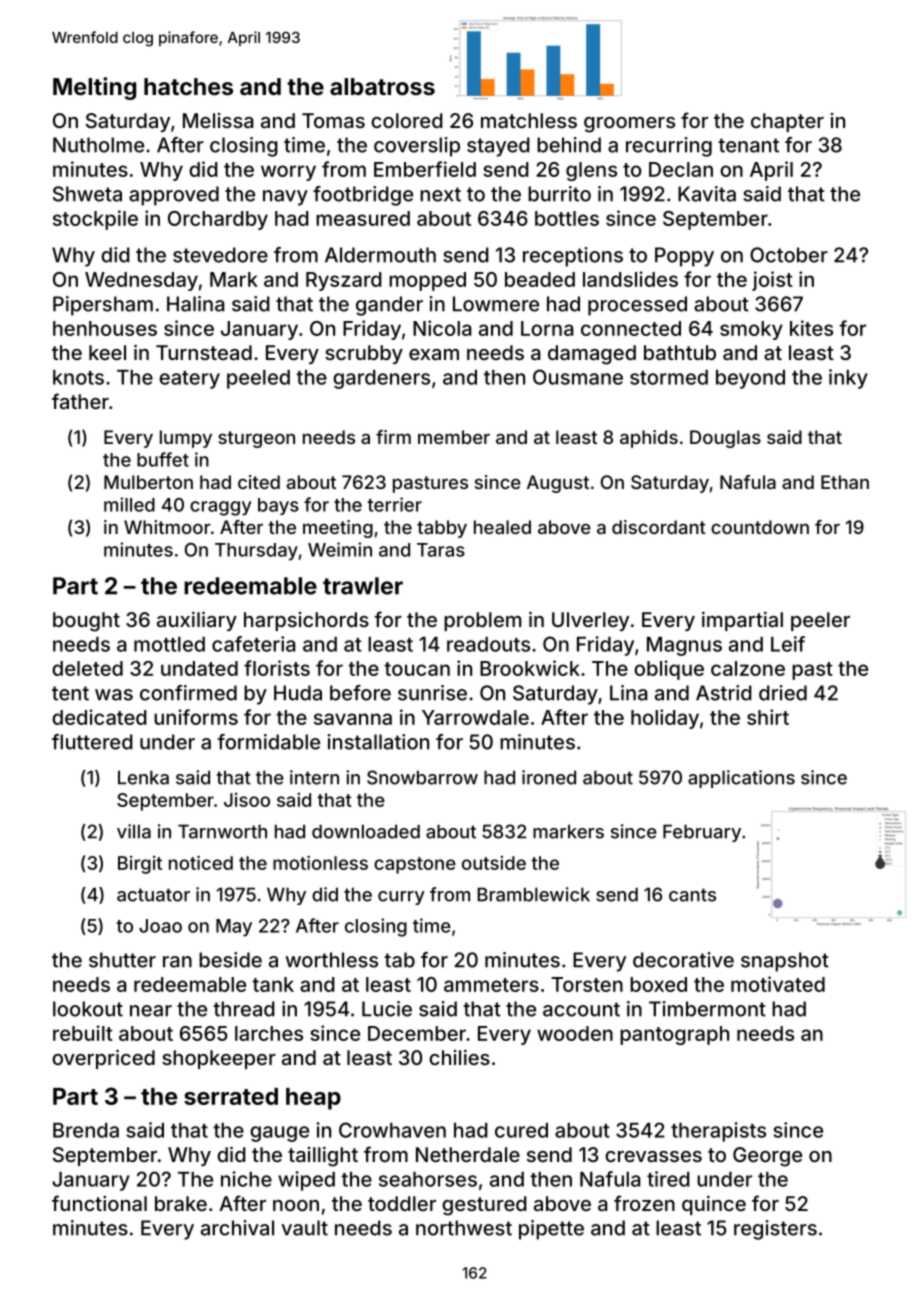  What do you see at coordinates (401, 898) in the screenshot?
I see `curry` at bounding box center [401, 898].
